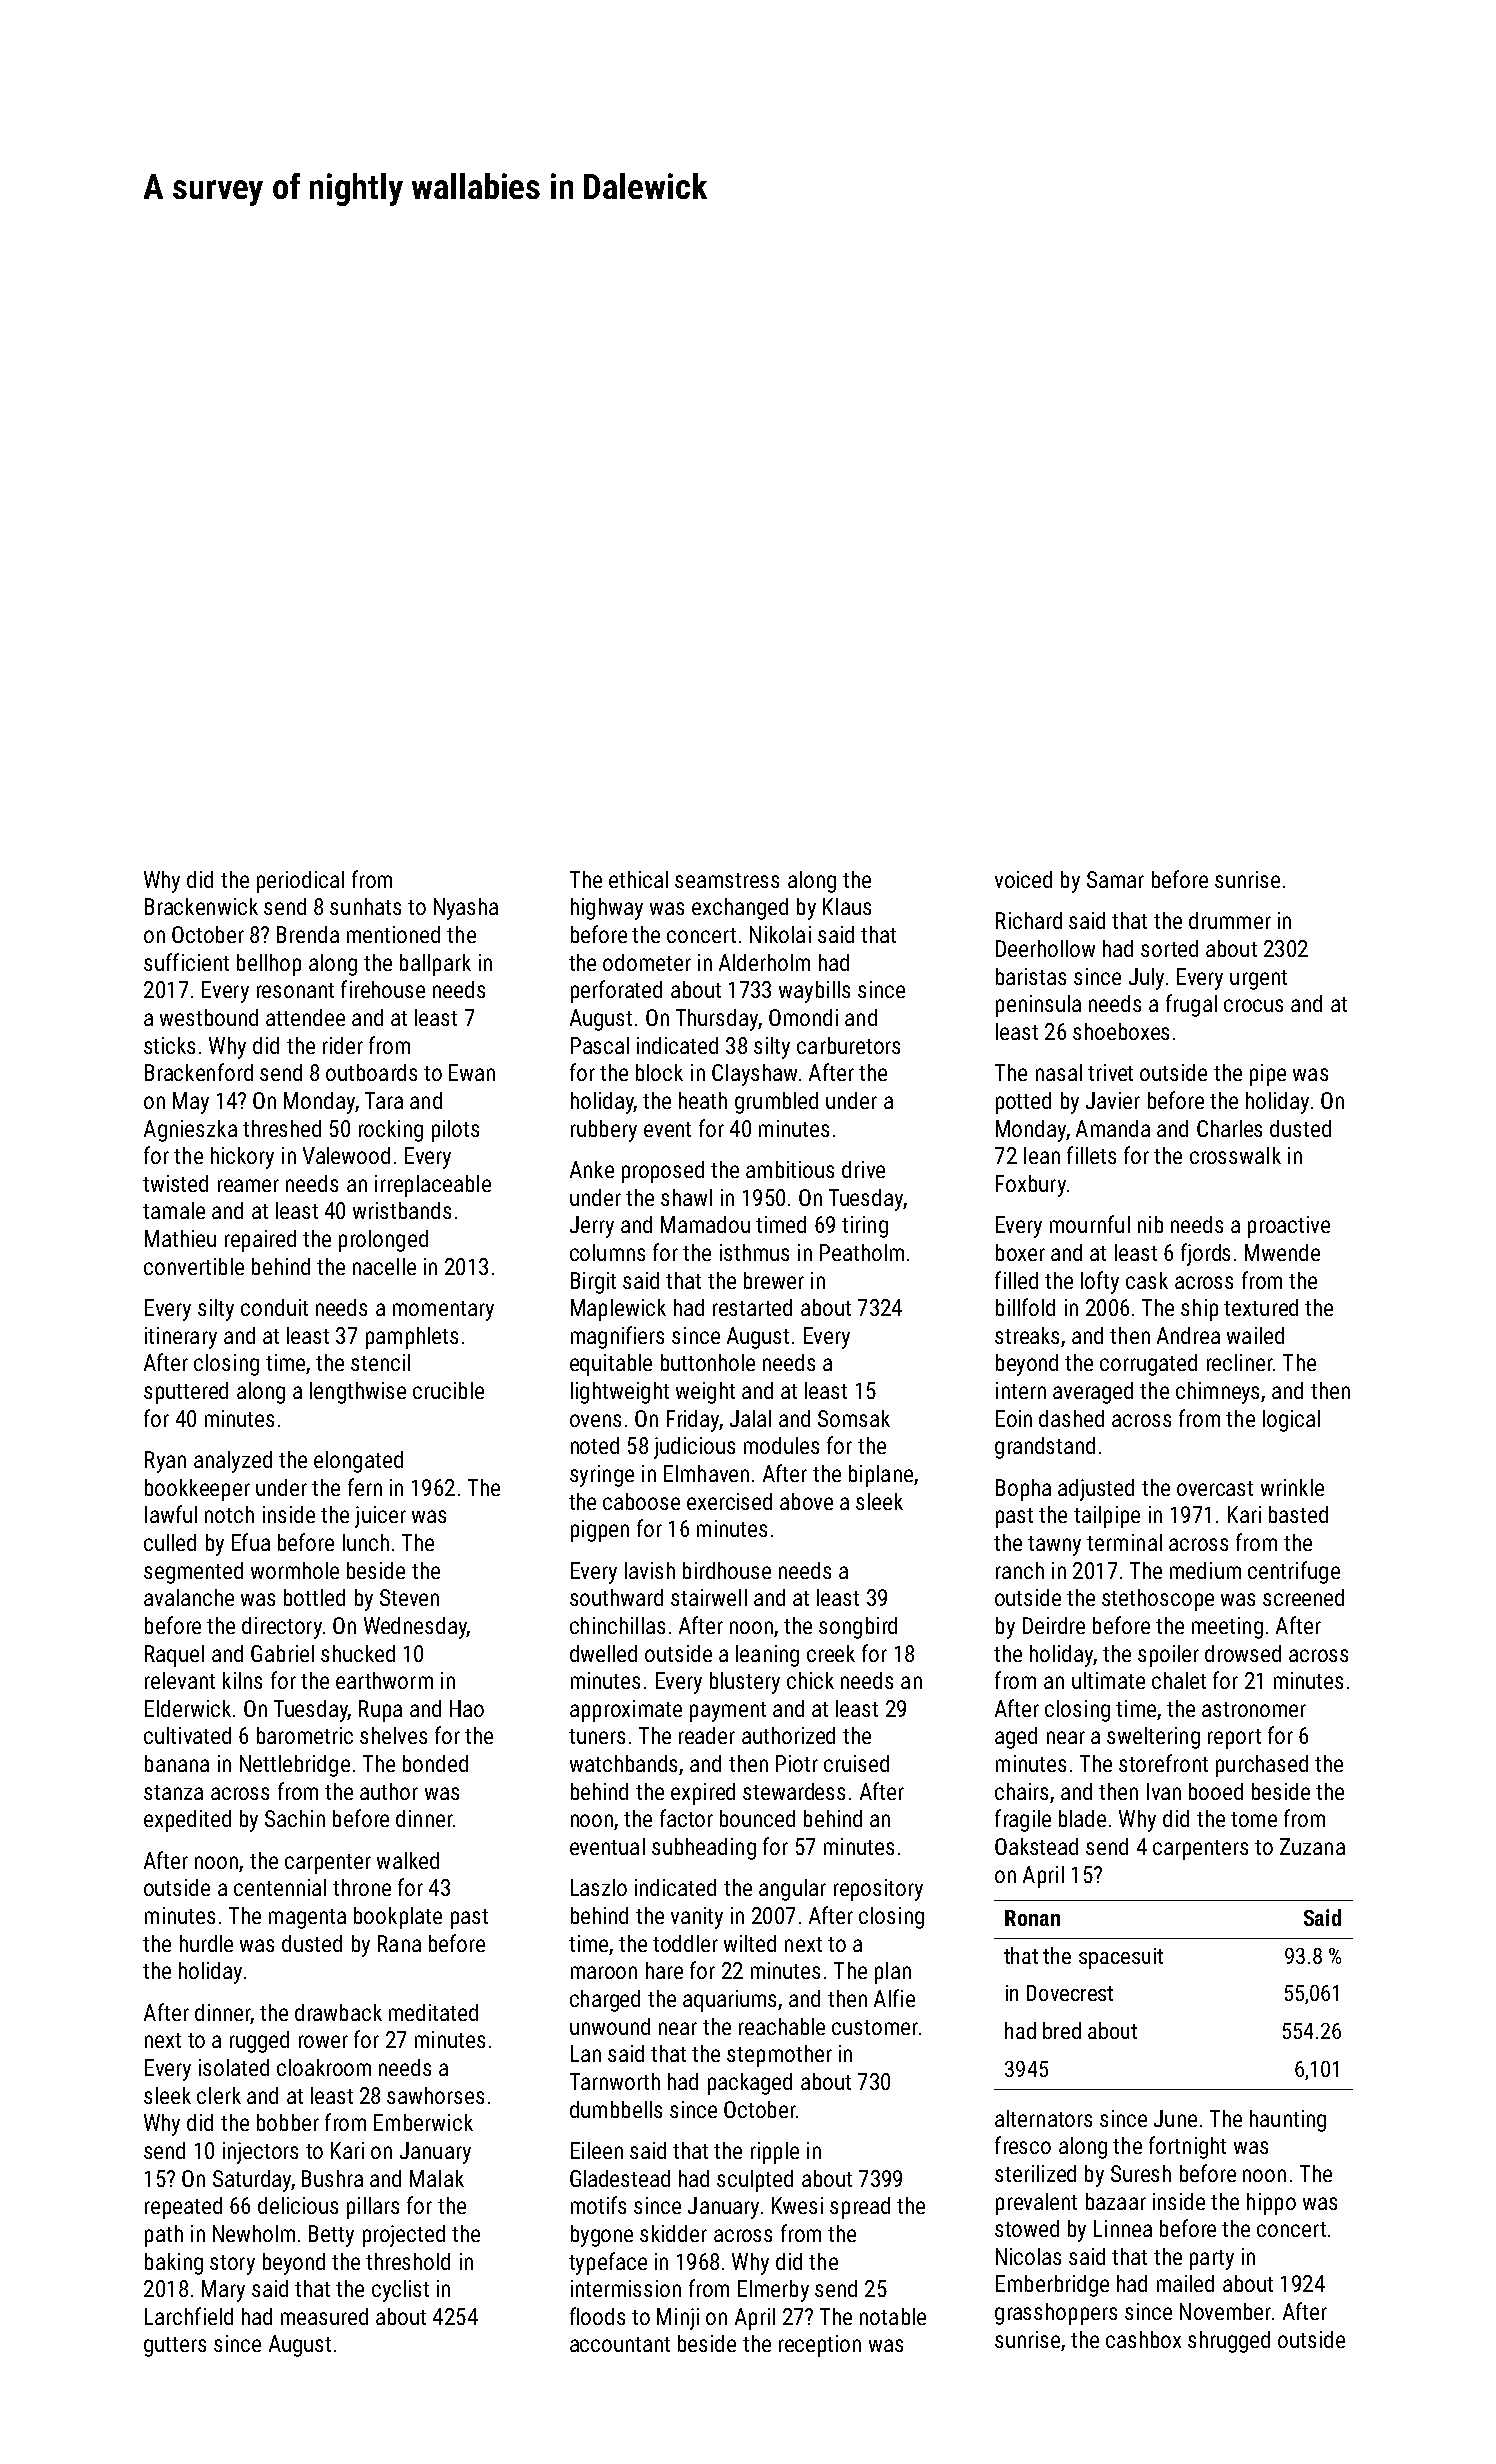  What do you see at coordinates (847, 906) in the screenshot?
I see `Klaus` at bounding box center [847, 906].
